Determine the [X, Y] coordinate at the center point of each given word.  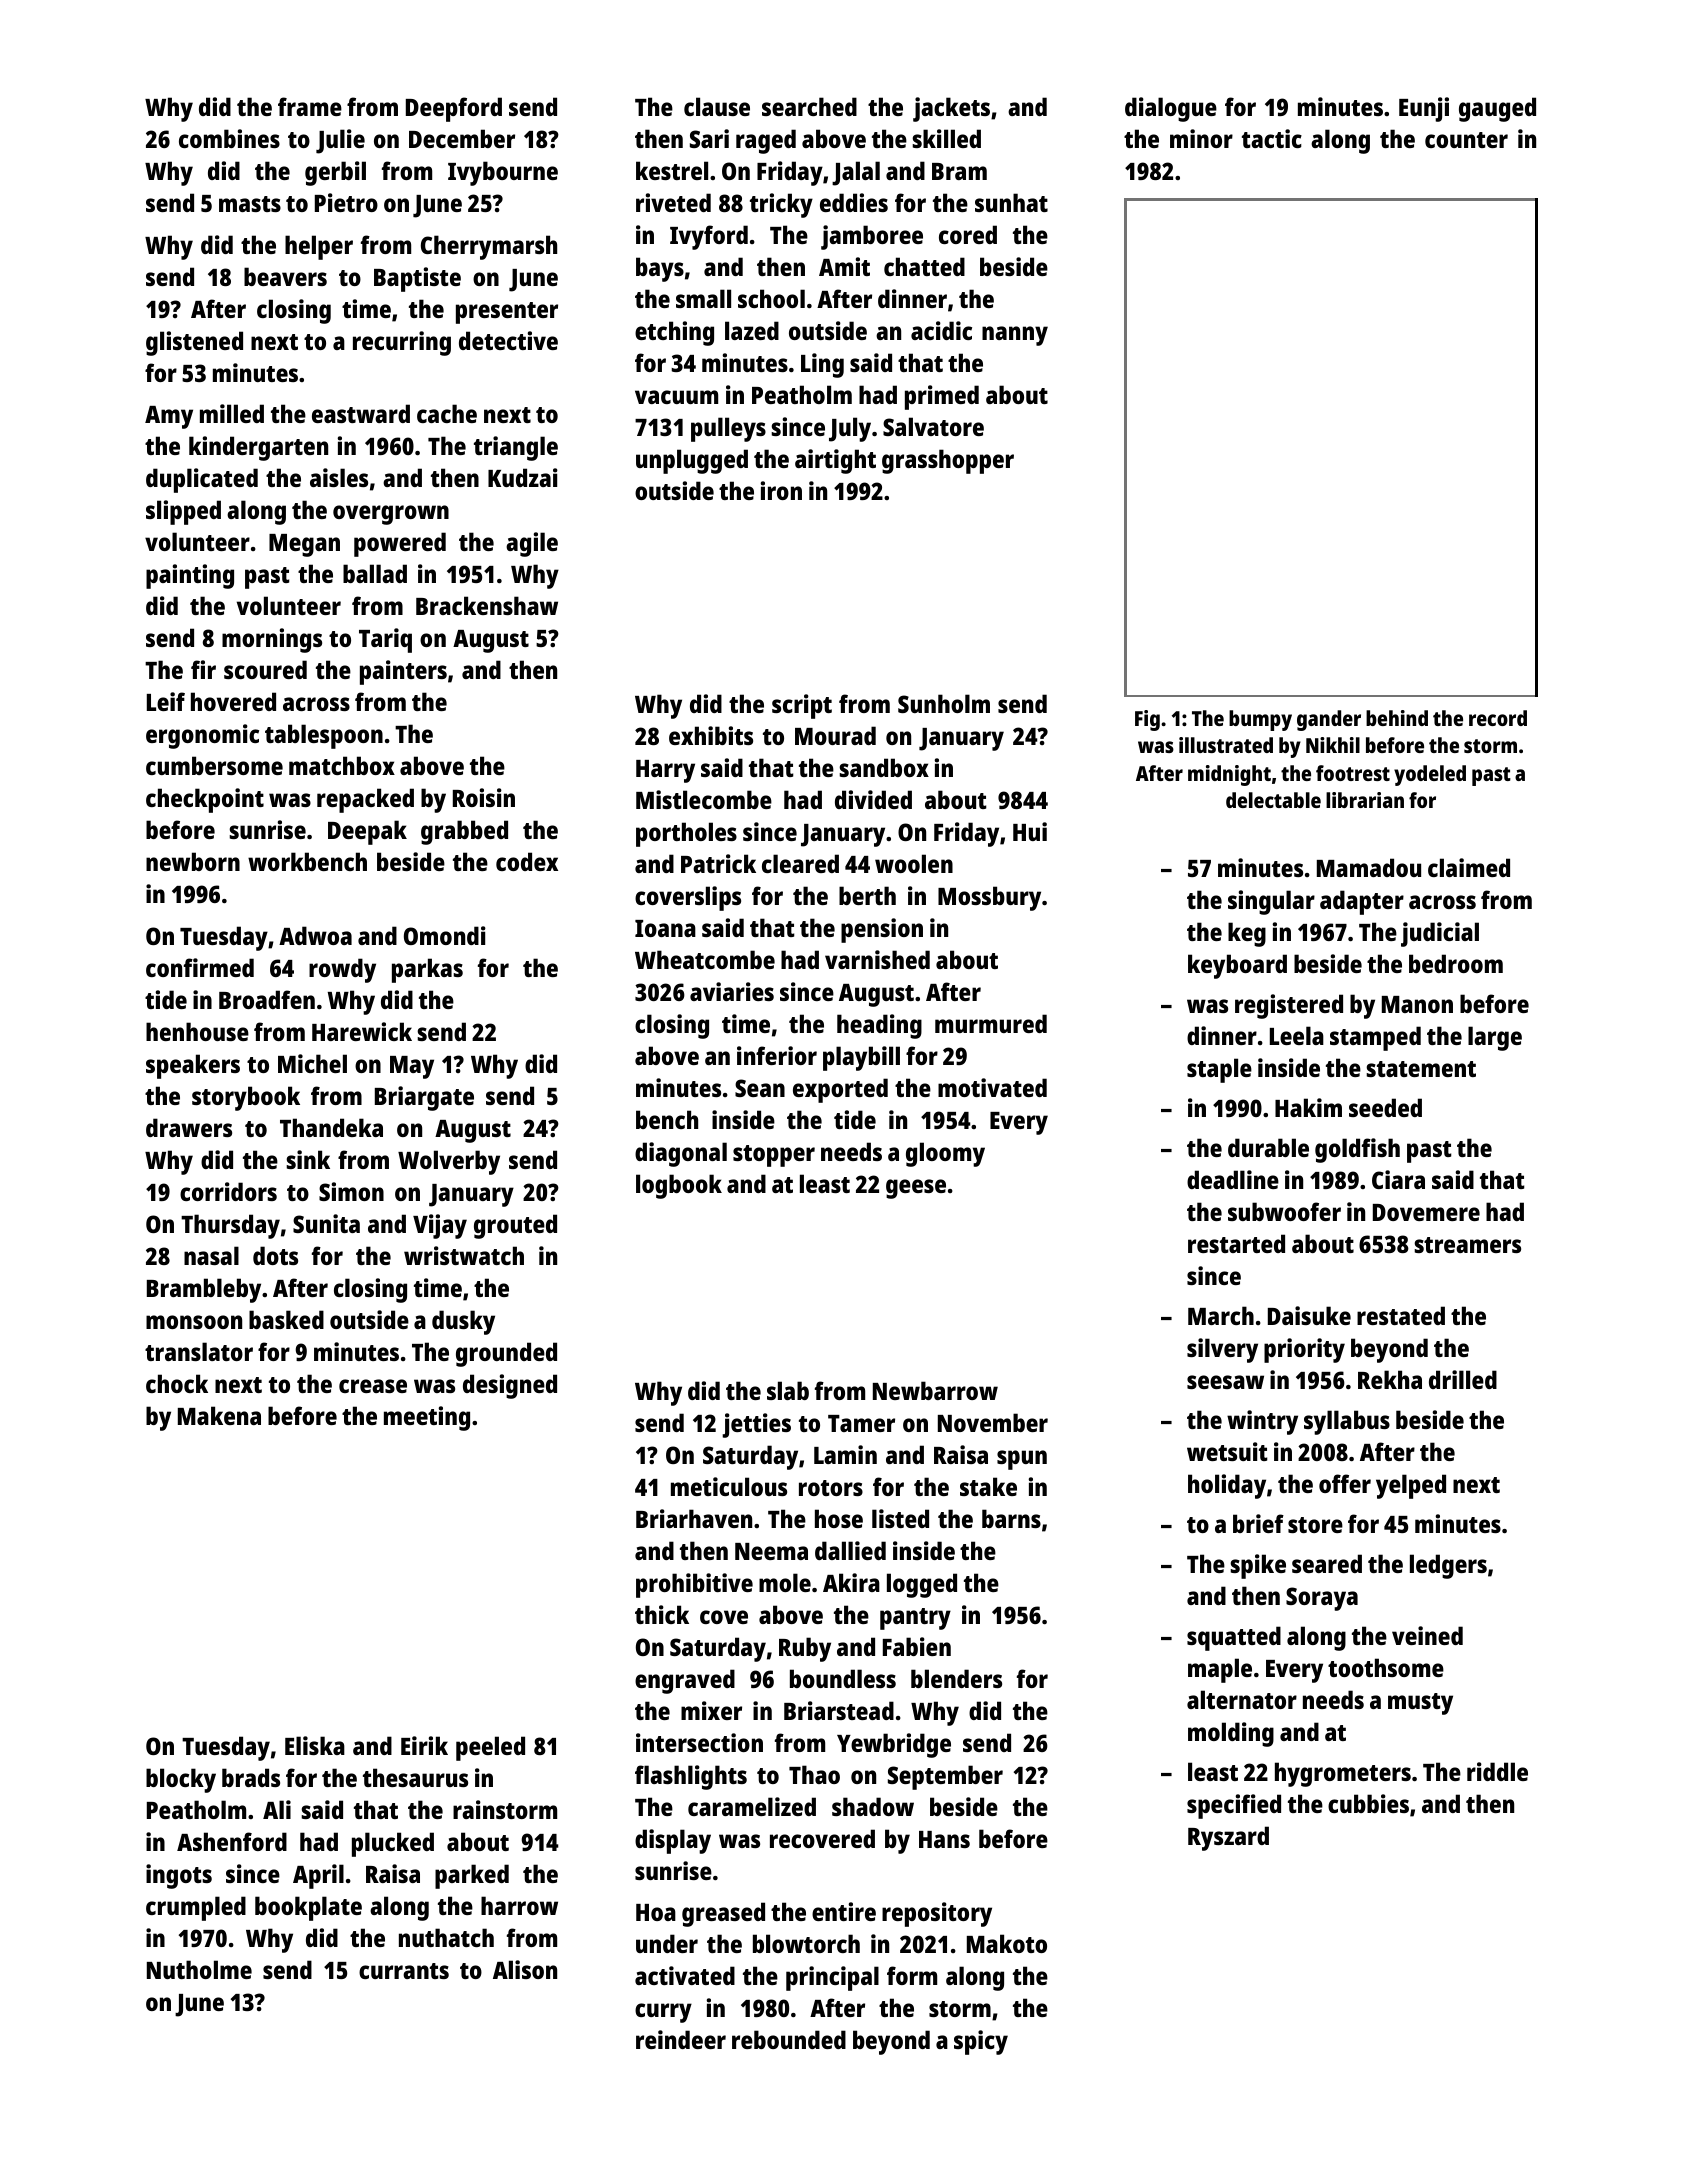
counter [1466, 140]
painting [190, 576]
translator [199, 1351]
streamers [1467, 1245]
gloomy [945, 1154]
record [1498, 718]
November [993, 1422]
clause [717, 106]
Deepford [454, 109]
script [802, 706]
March [1221, 1315]
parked [472, 1876]
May [412, 1067]
